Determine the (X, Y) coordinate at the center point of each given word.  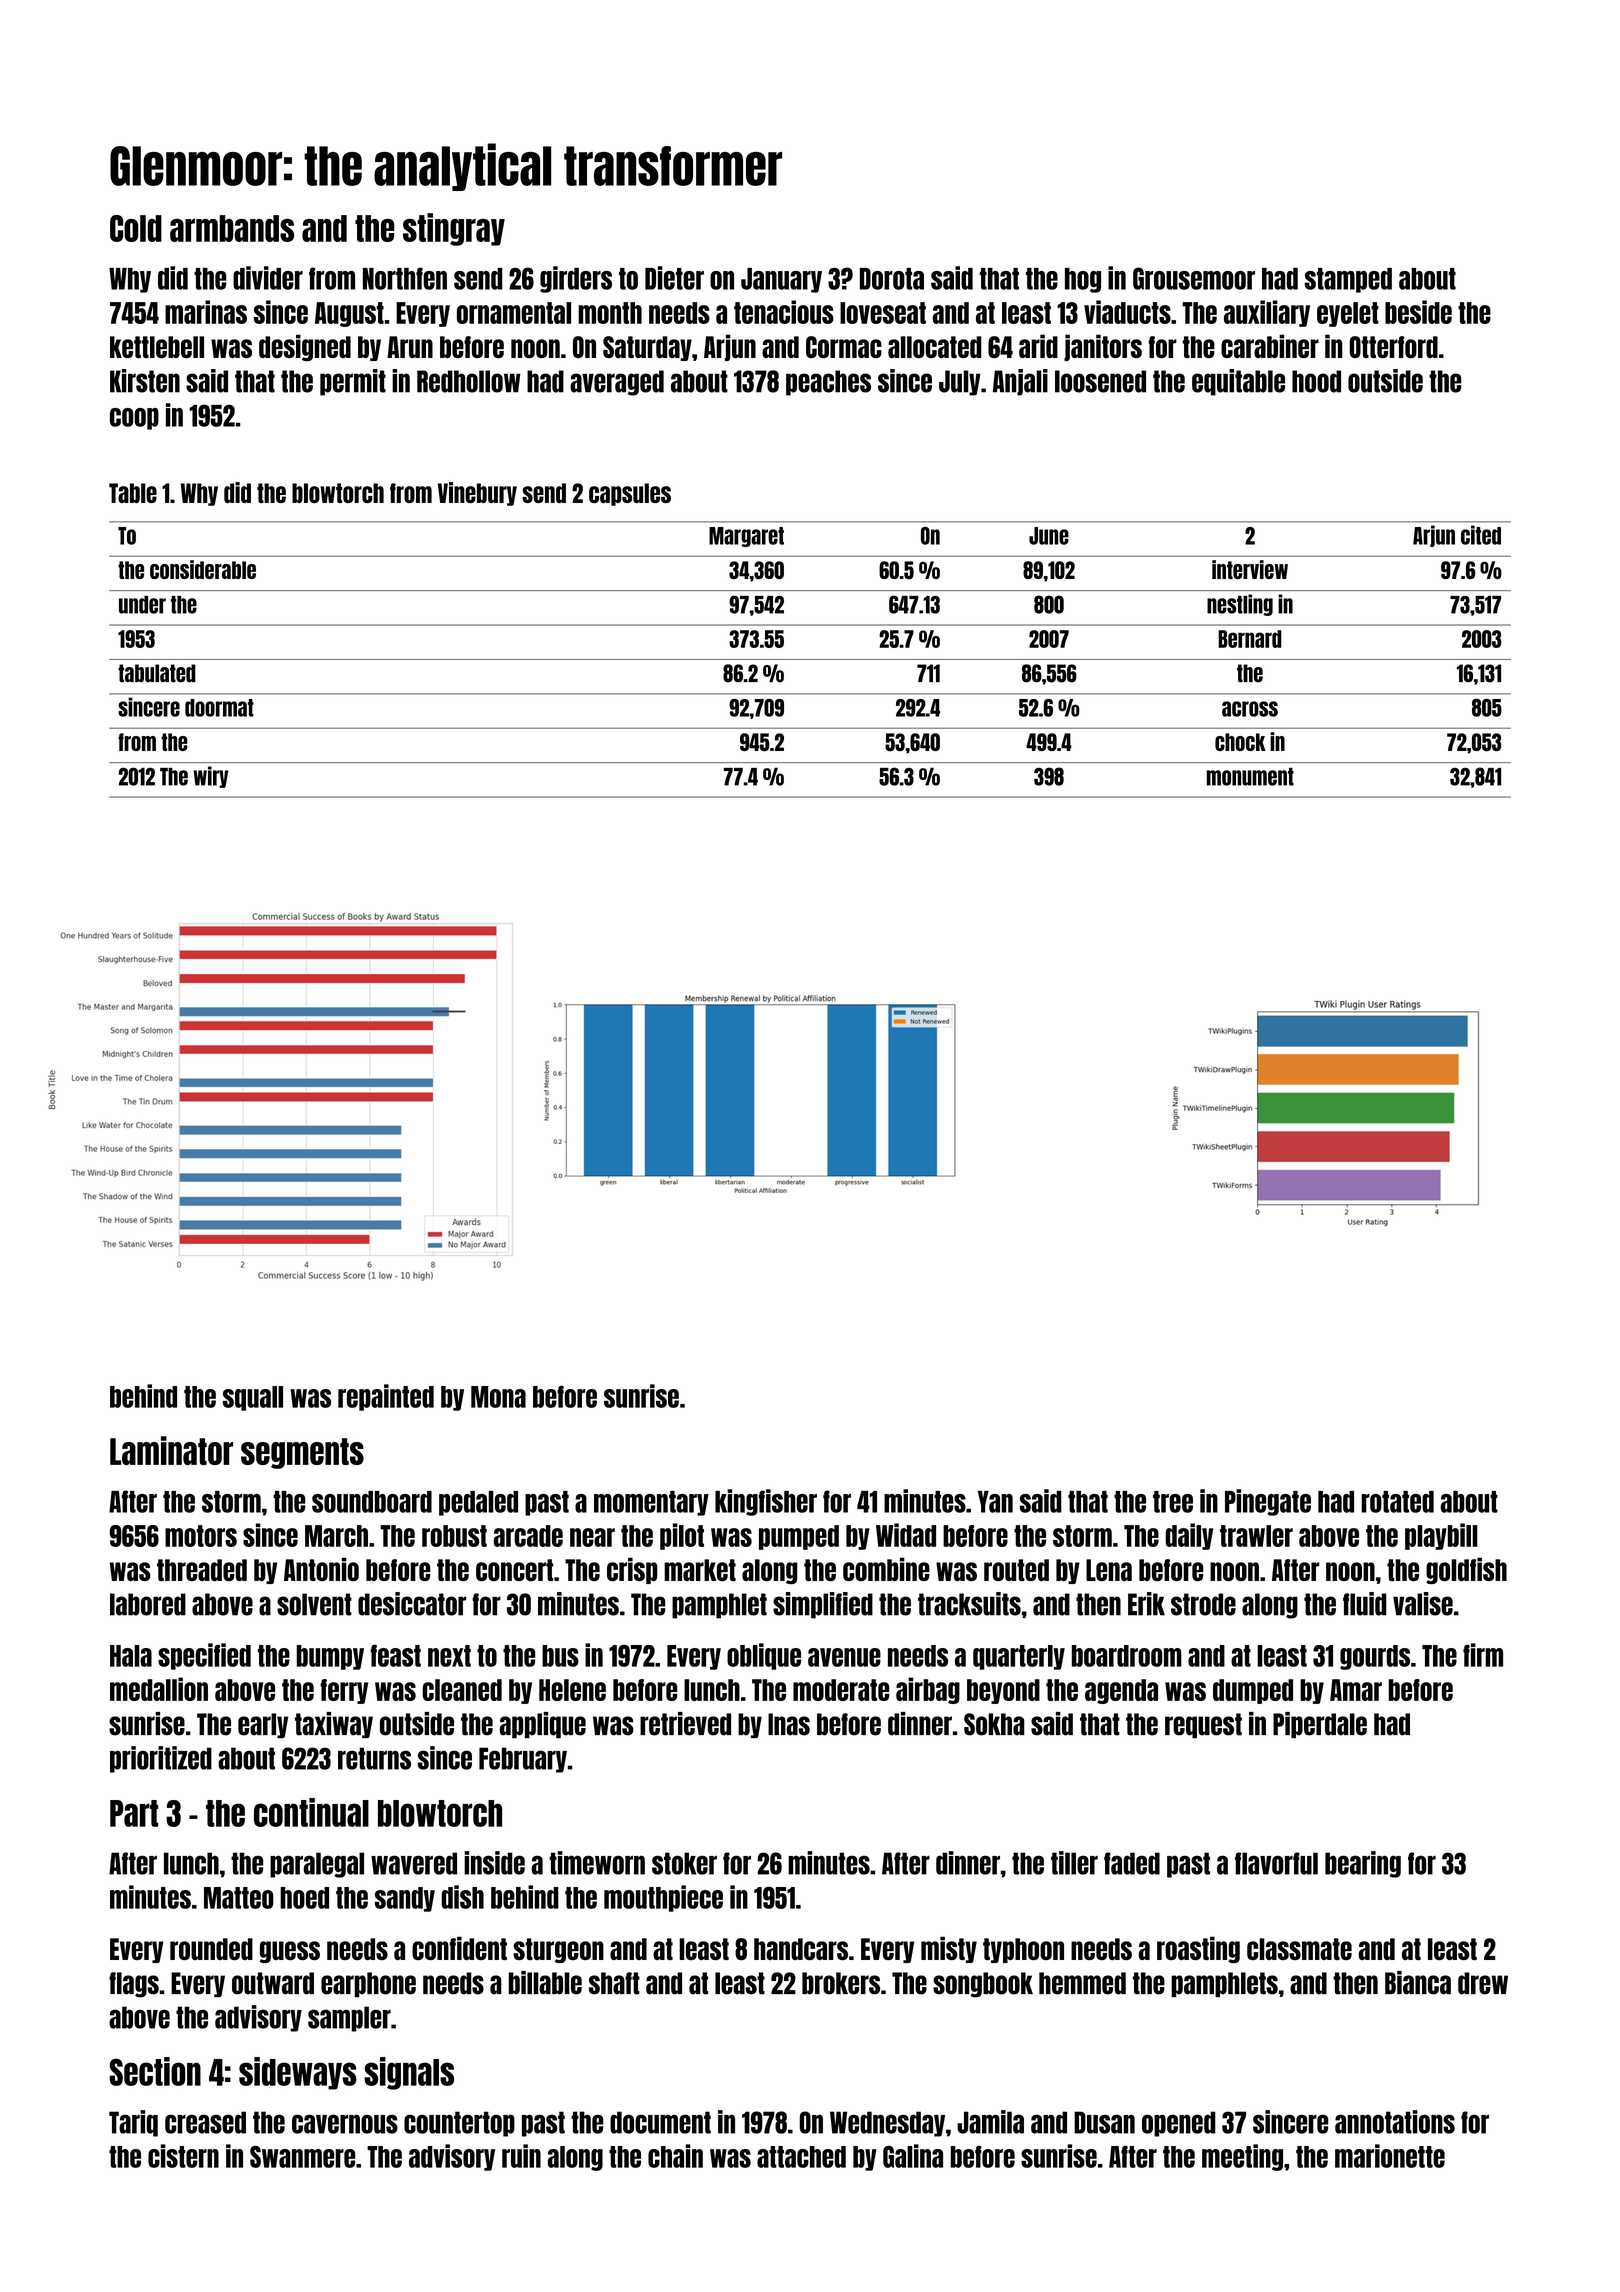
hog (1083, 280)
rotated (1397, 1502)
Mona (498, 1397)
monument (1250, 777)
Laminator (171, 1450)
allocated (935, 347)
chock (1240, 742)
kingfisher (766, 1502)
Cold (136, 228)
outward (273, 1983)
